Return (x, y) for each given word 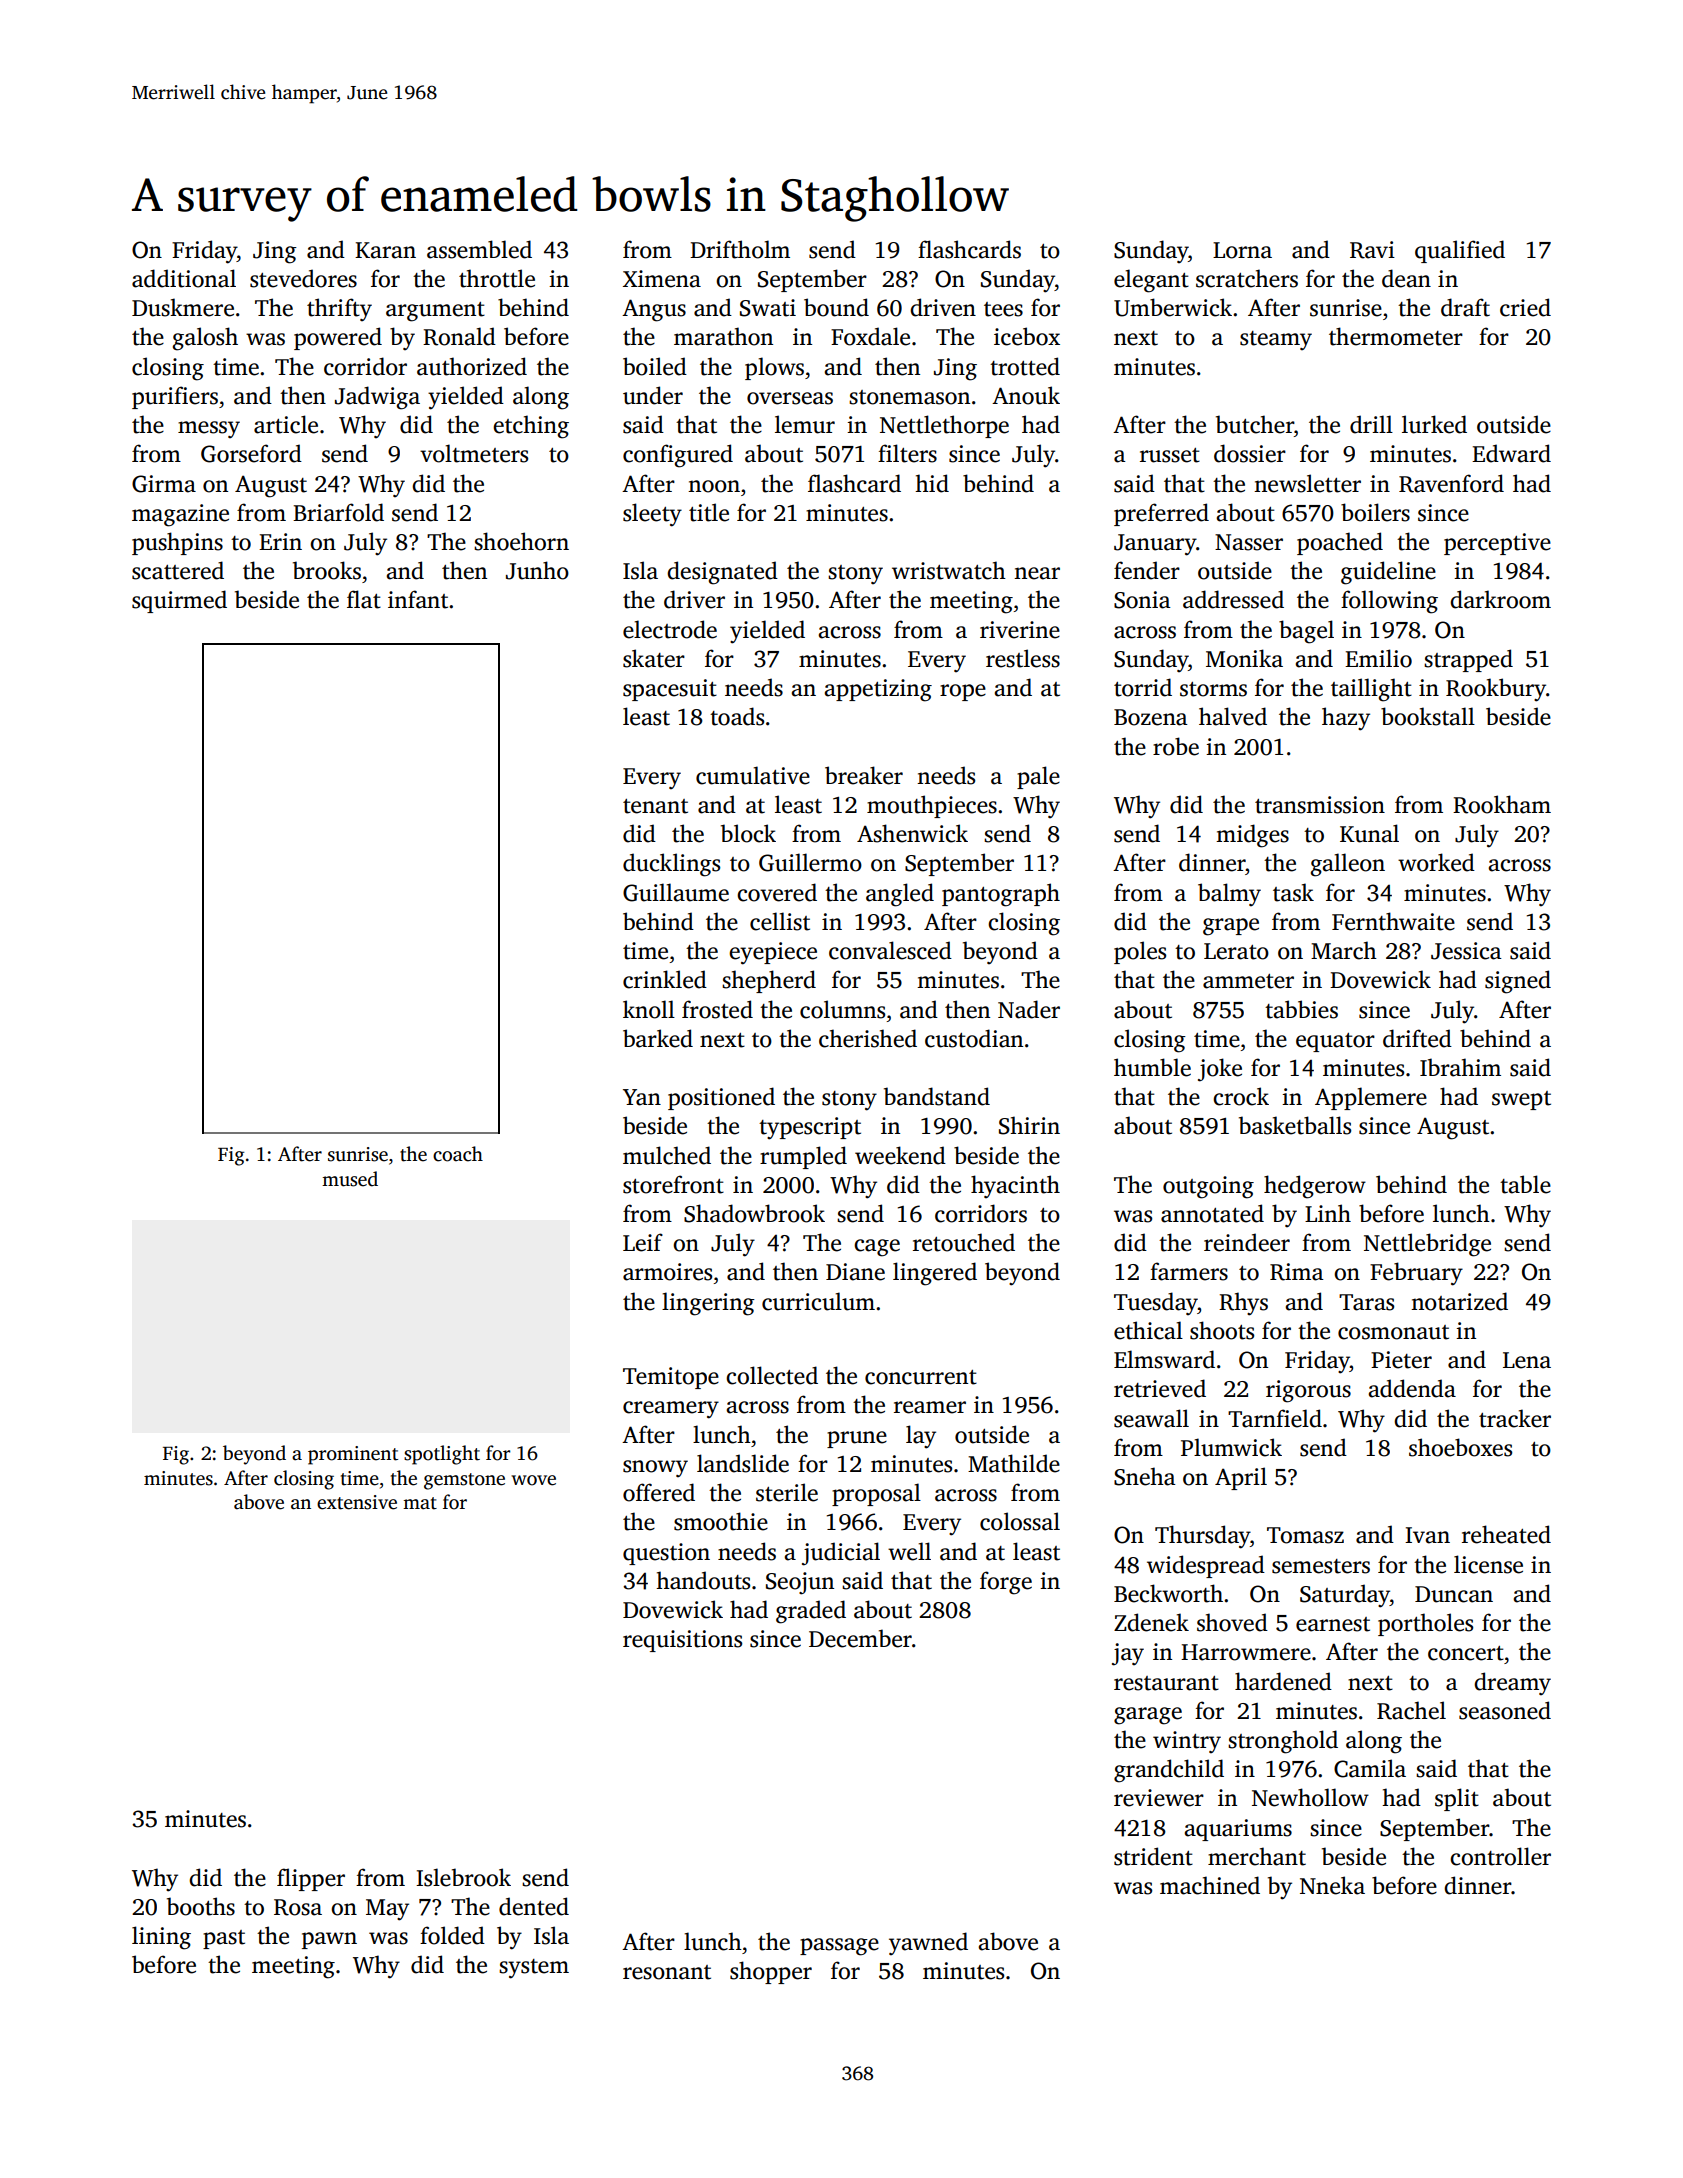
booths (201, 1906)
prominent (353, 1455)
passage (839, 1947)
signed (1518, 982)
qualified (1460, 251)
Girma (164, 484)
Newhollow (1310, 1797)
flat (364, 599)
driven (943, 307)
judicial (841, 1554)
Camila (1370, 1768)
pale (1038, 777)
